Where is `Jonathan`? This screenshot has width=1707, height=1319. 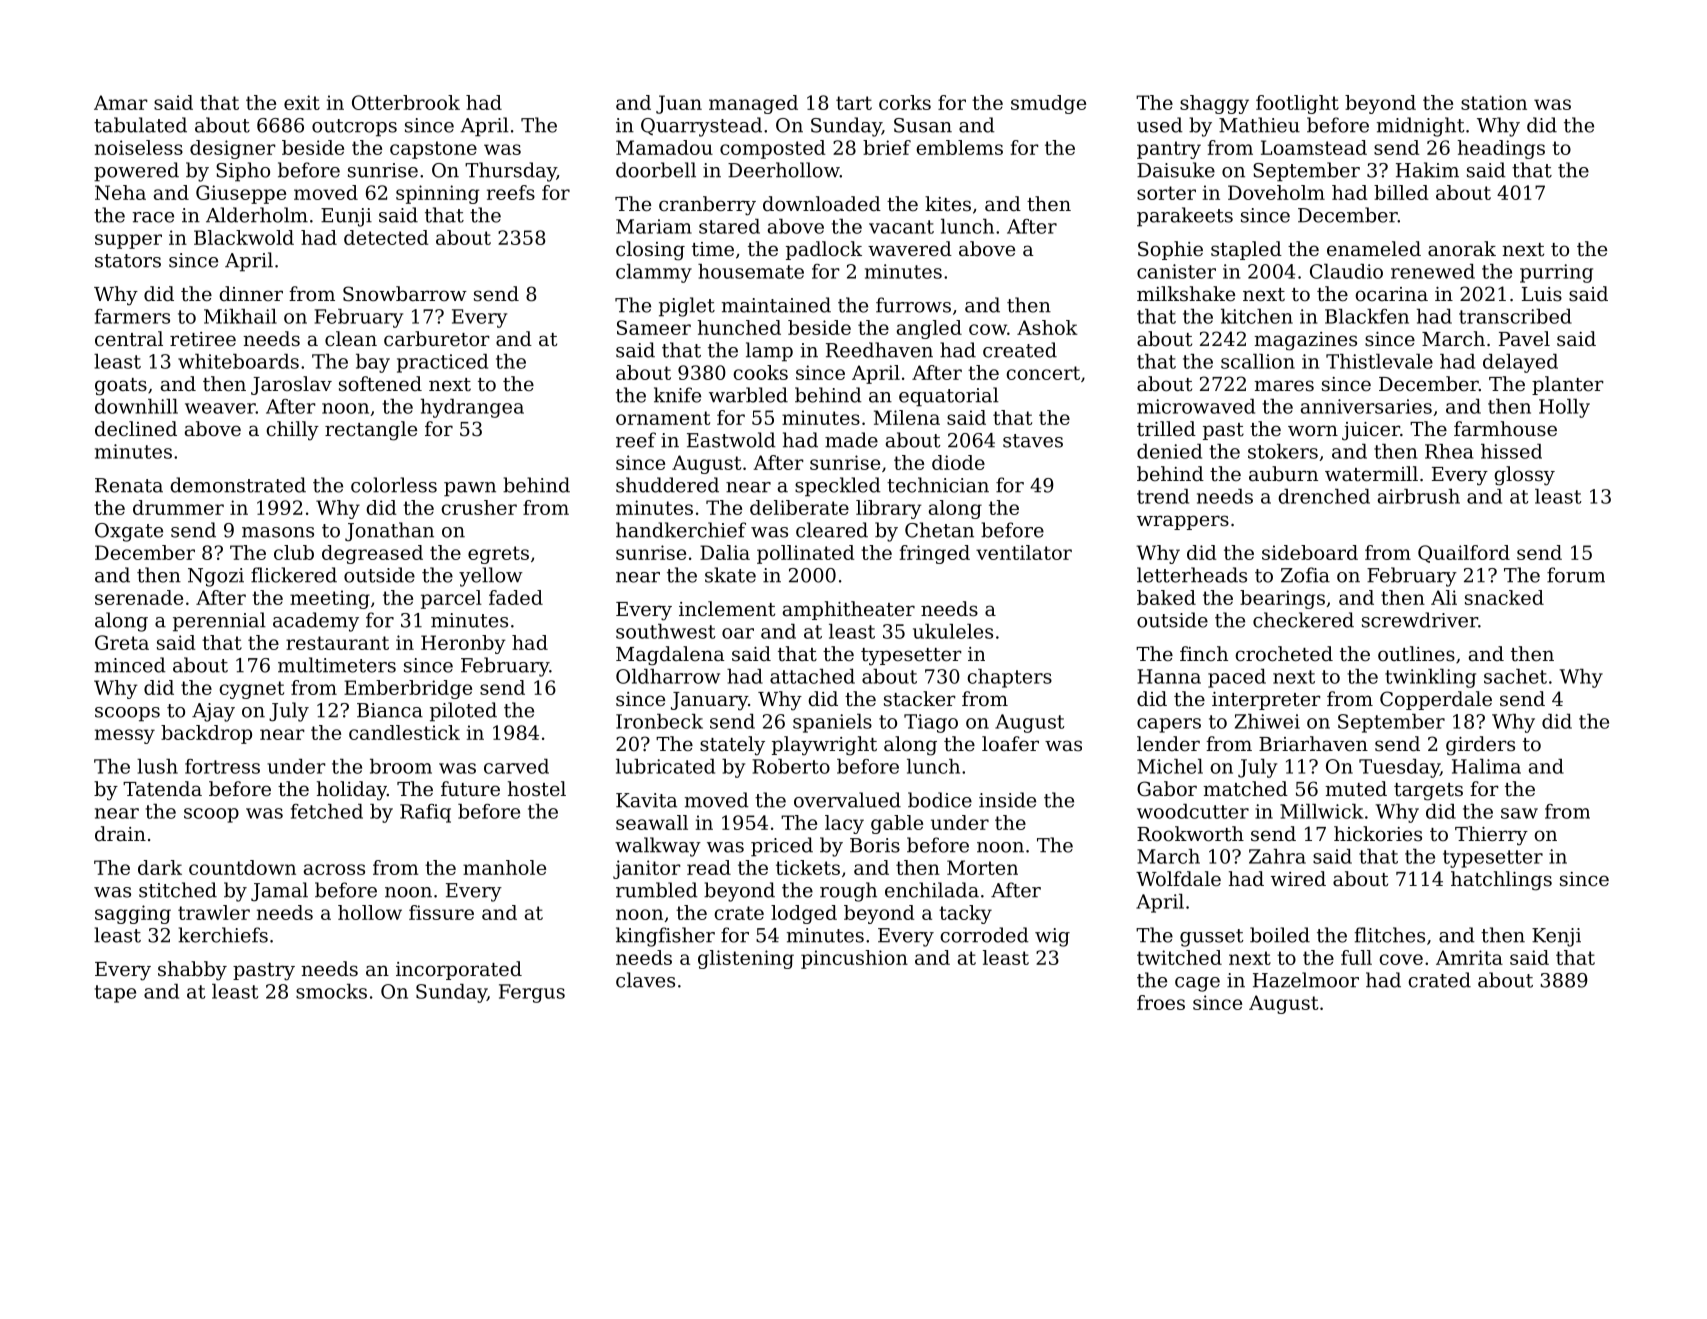 Jonathan is located at coordinates (389, 532).
